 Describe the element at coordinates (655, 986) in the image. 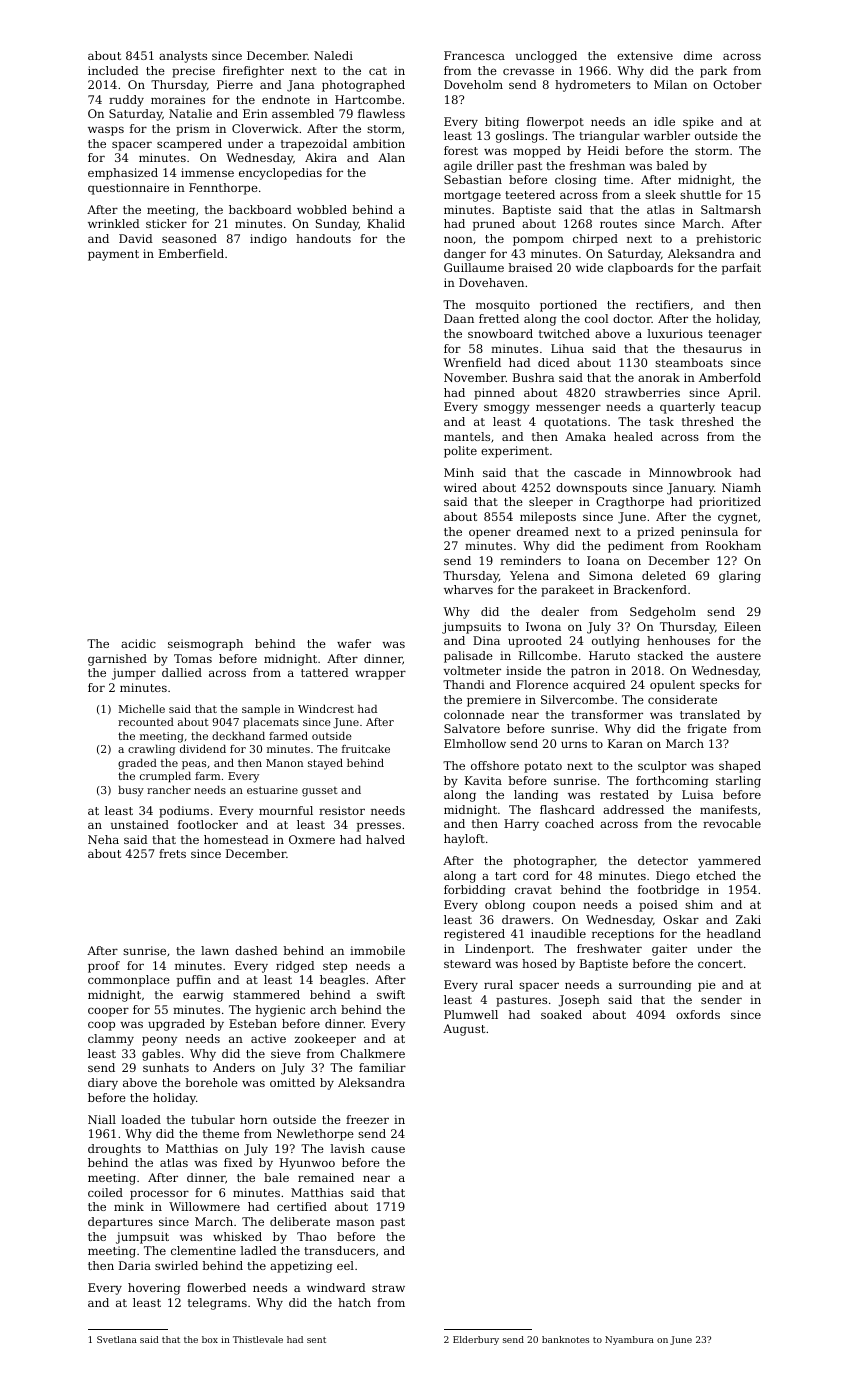

I see `surrounding` at that location.
